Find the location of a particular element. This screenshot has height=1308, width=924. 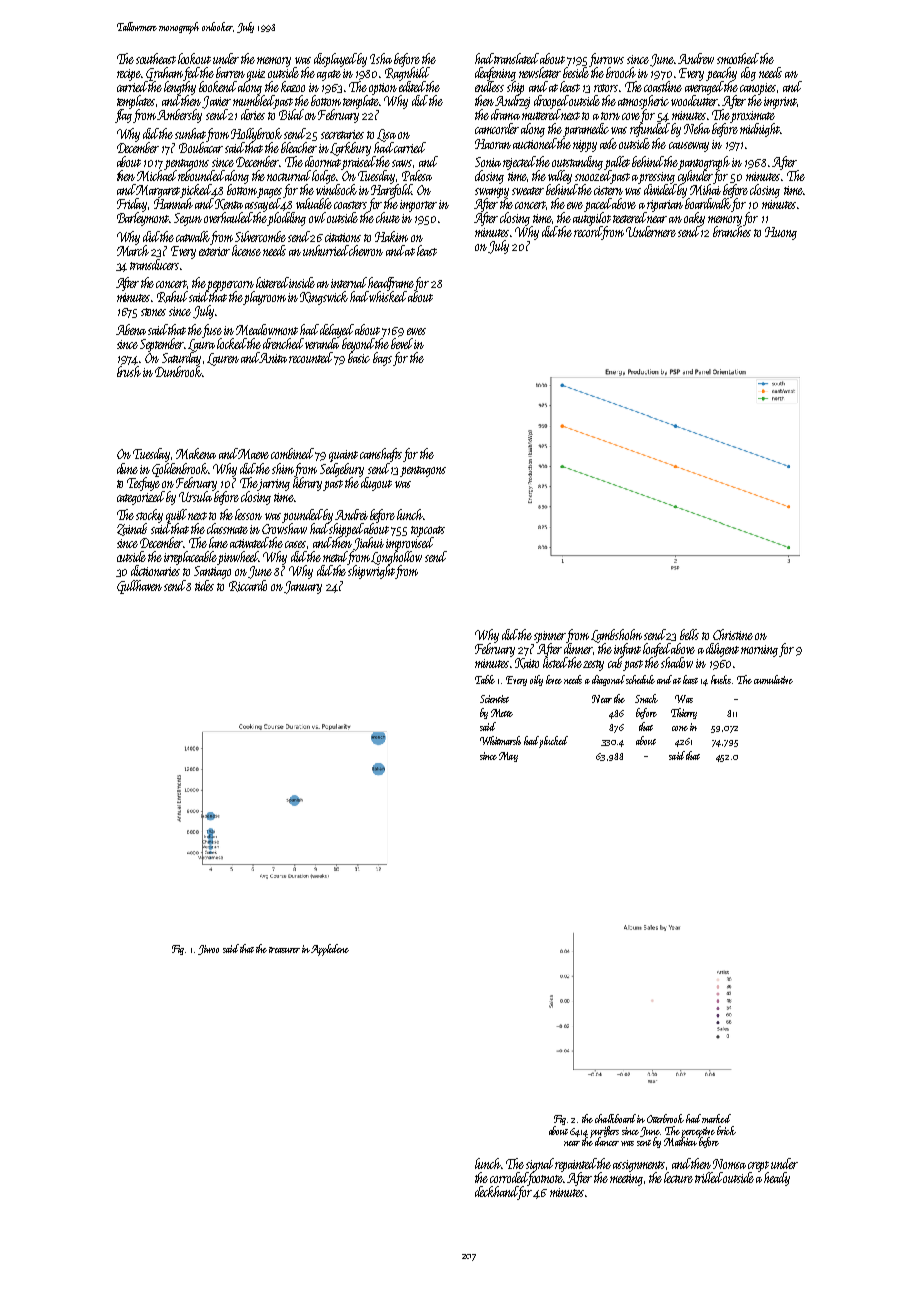

Appledene is located at coordinates (330, 950).
